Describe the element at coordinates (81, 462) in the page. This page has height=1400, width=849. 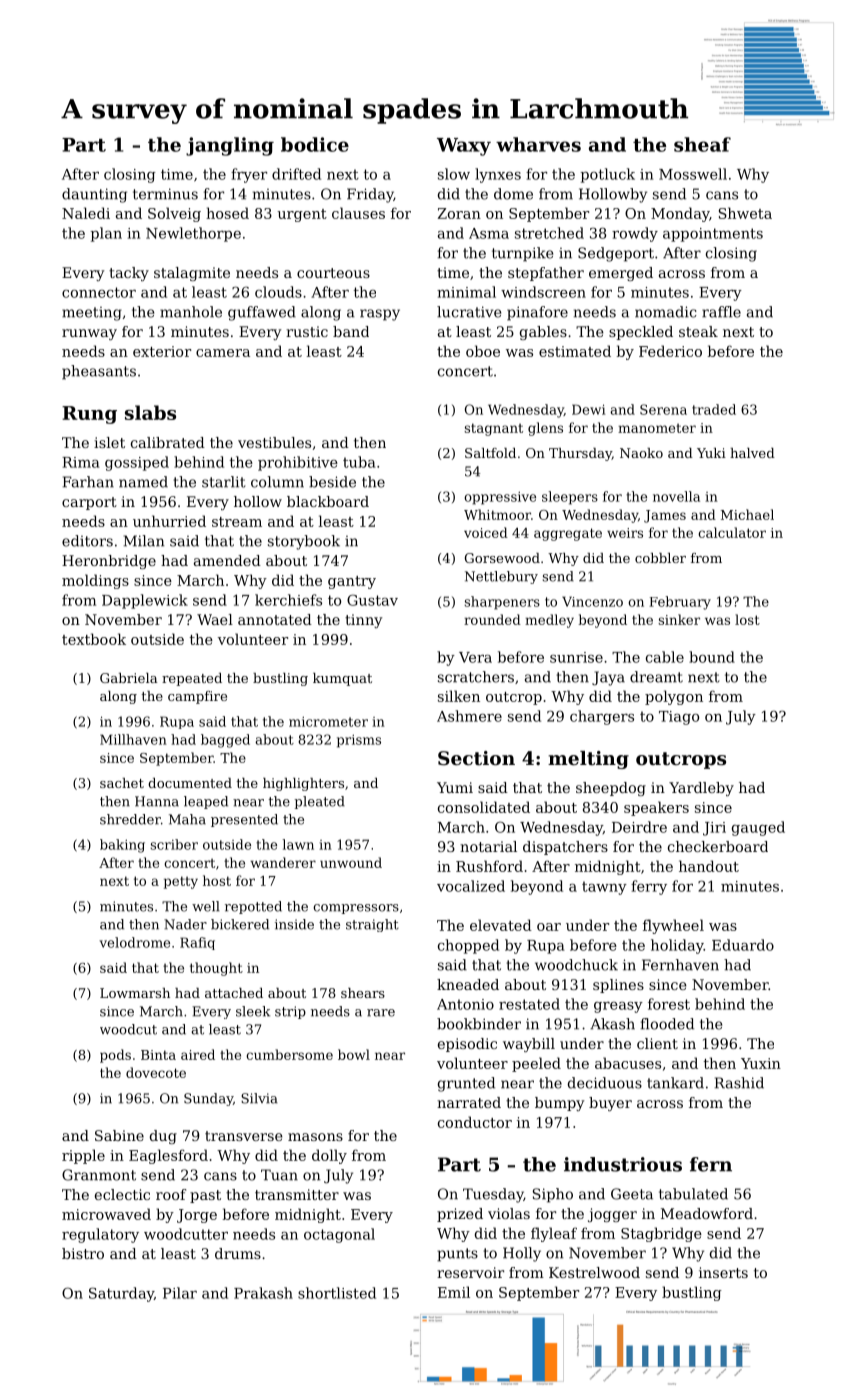
I see `Rima` at that location.
